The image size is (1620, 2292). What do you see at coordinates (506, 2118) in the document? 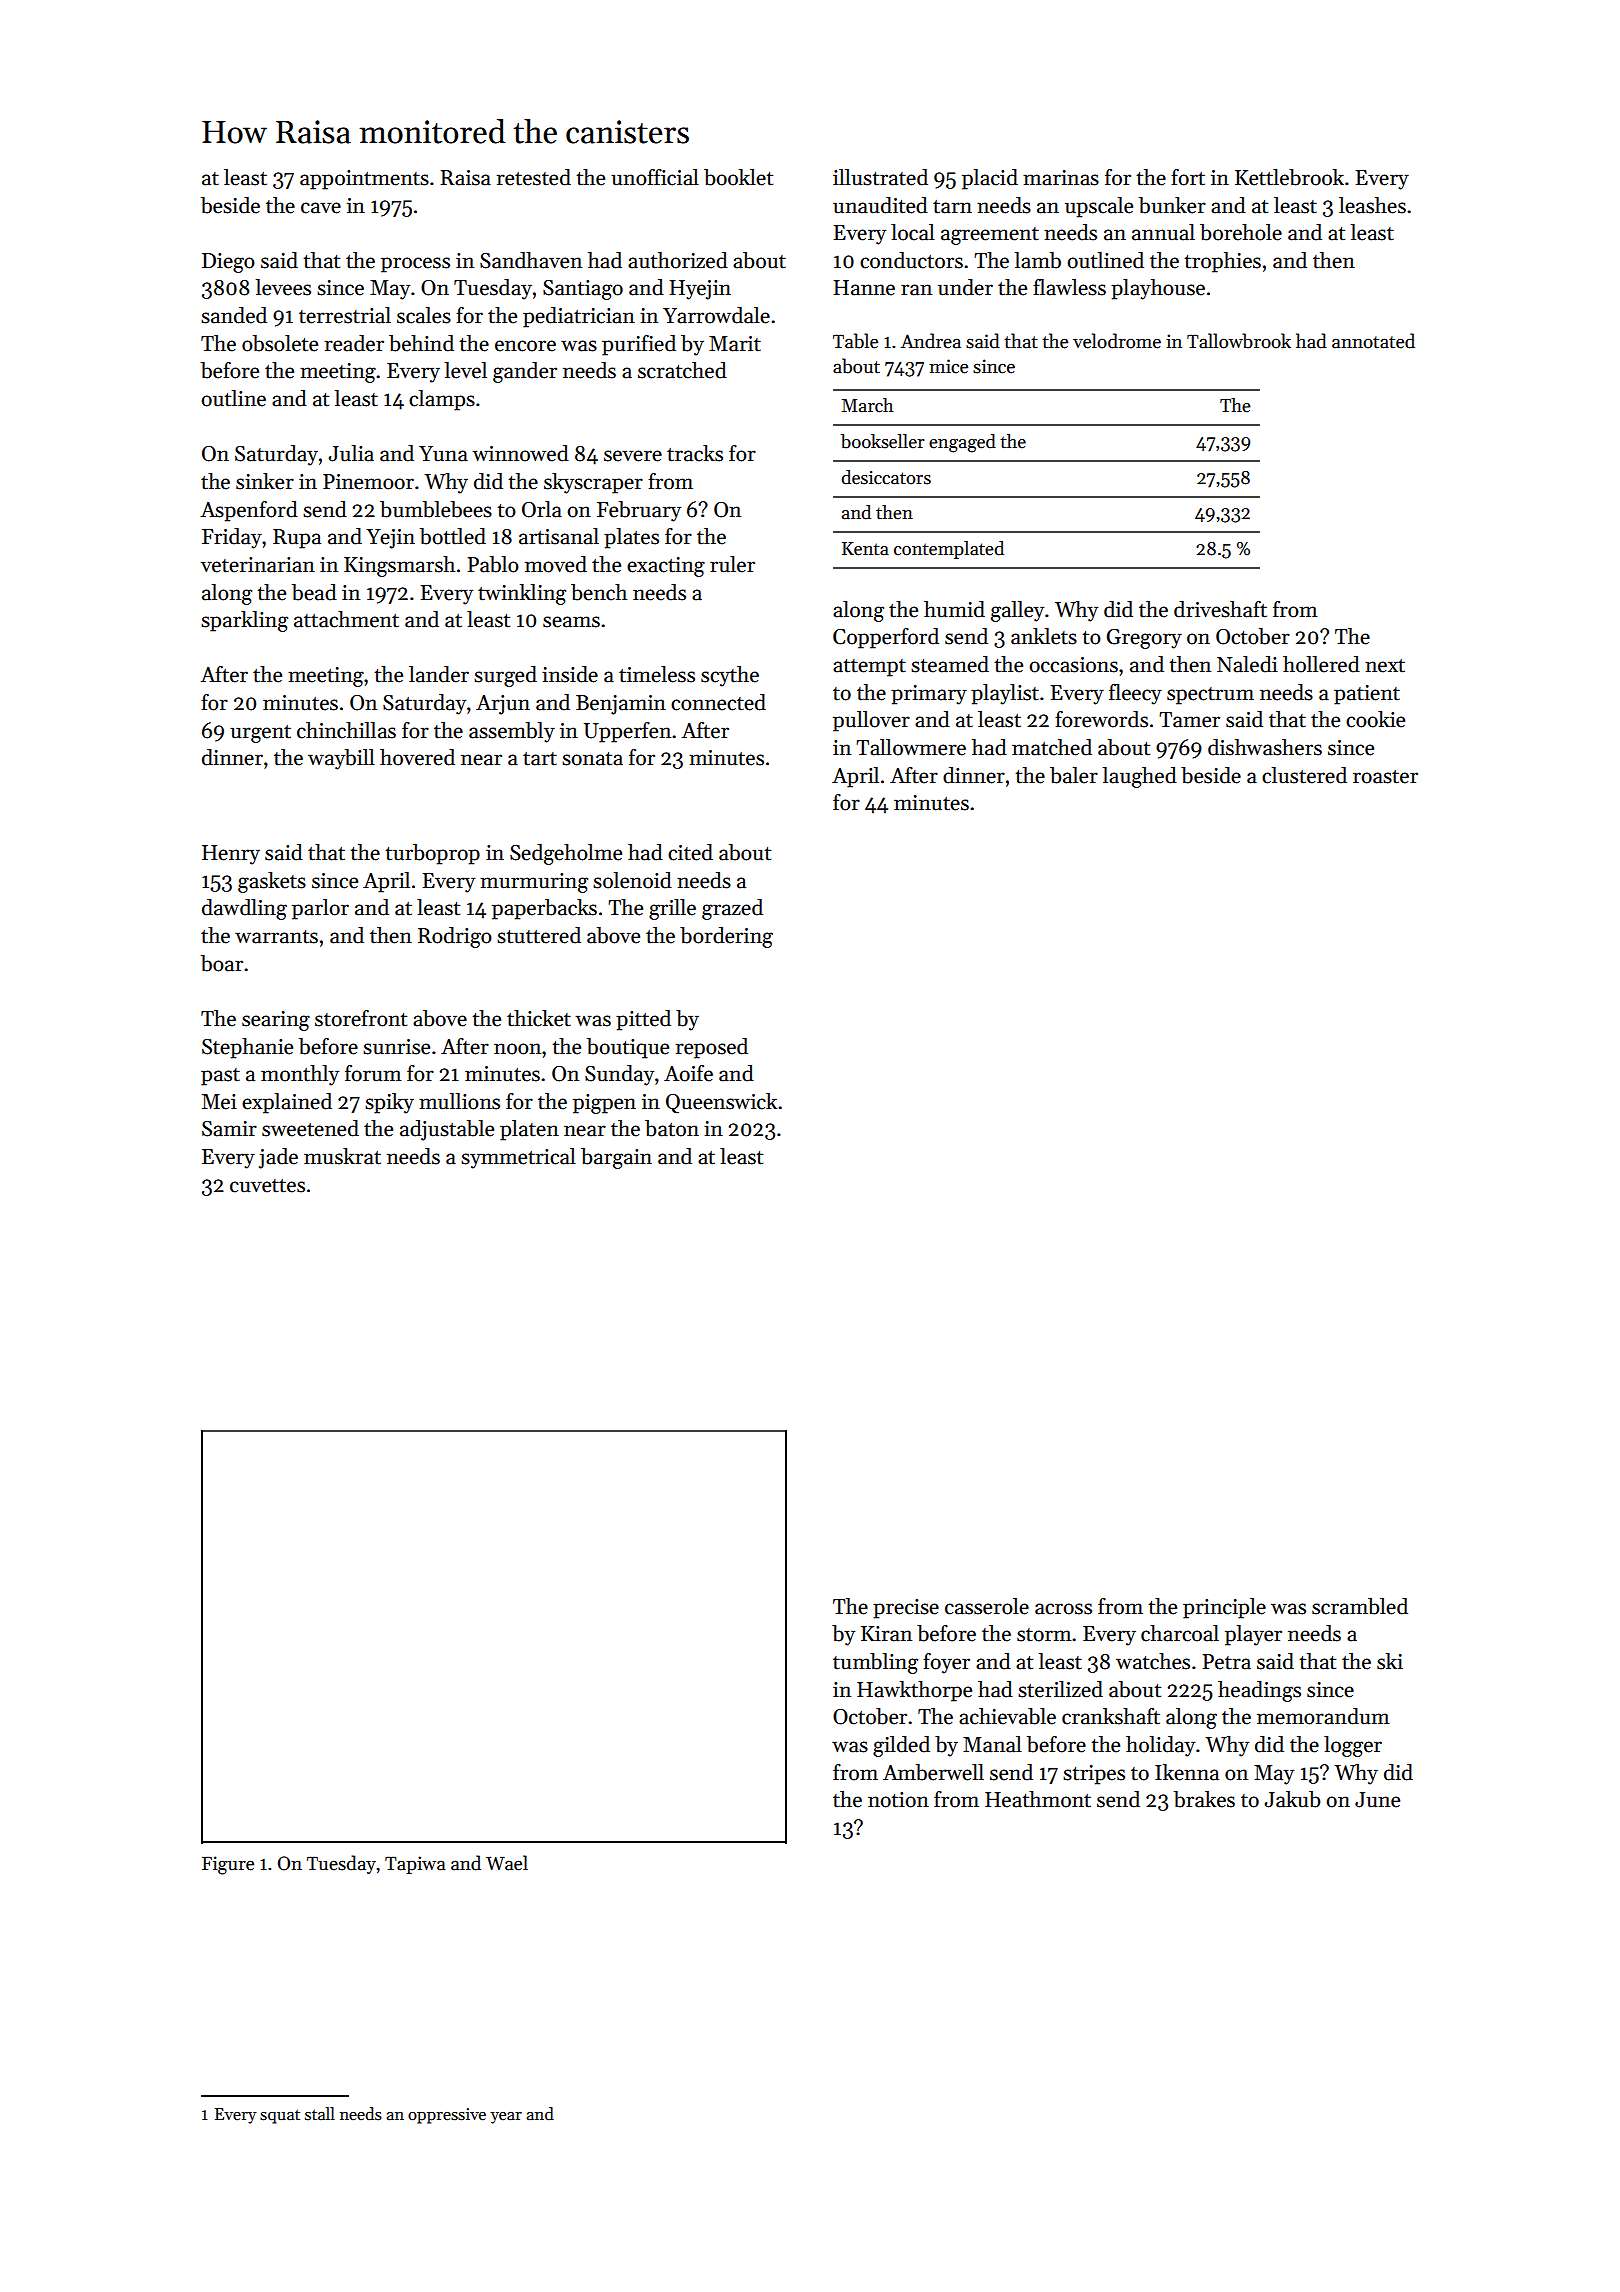
I see `year` at bounding box center [506, 2118].
